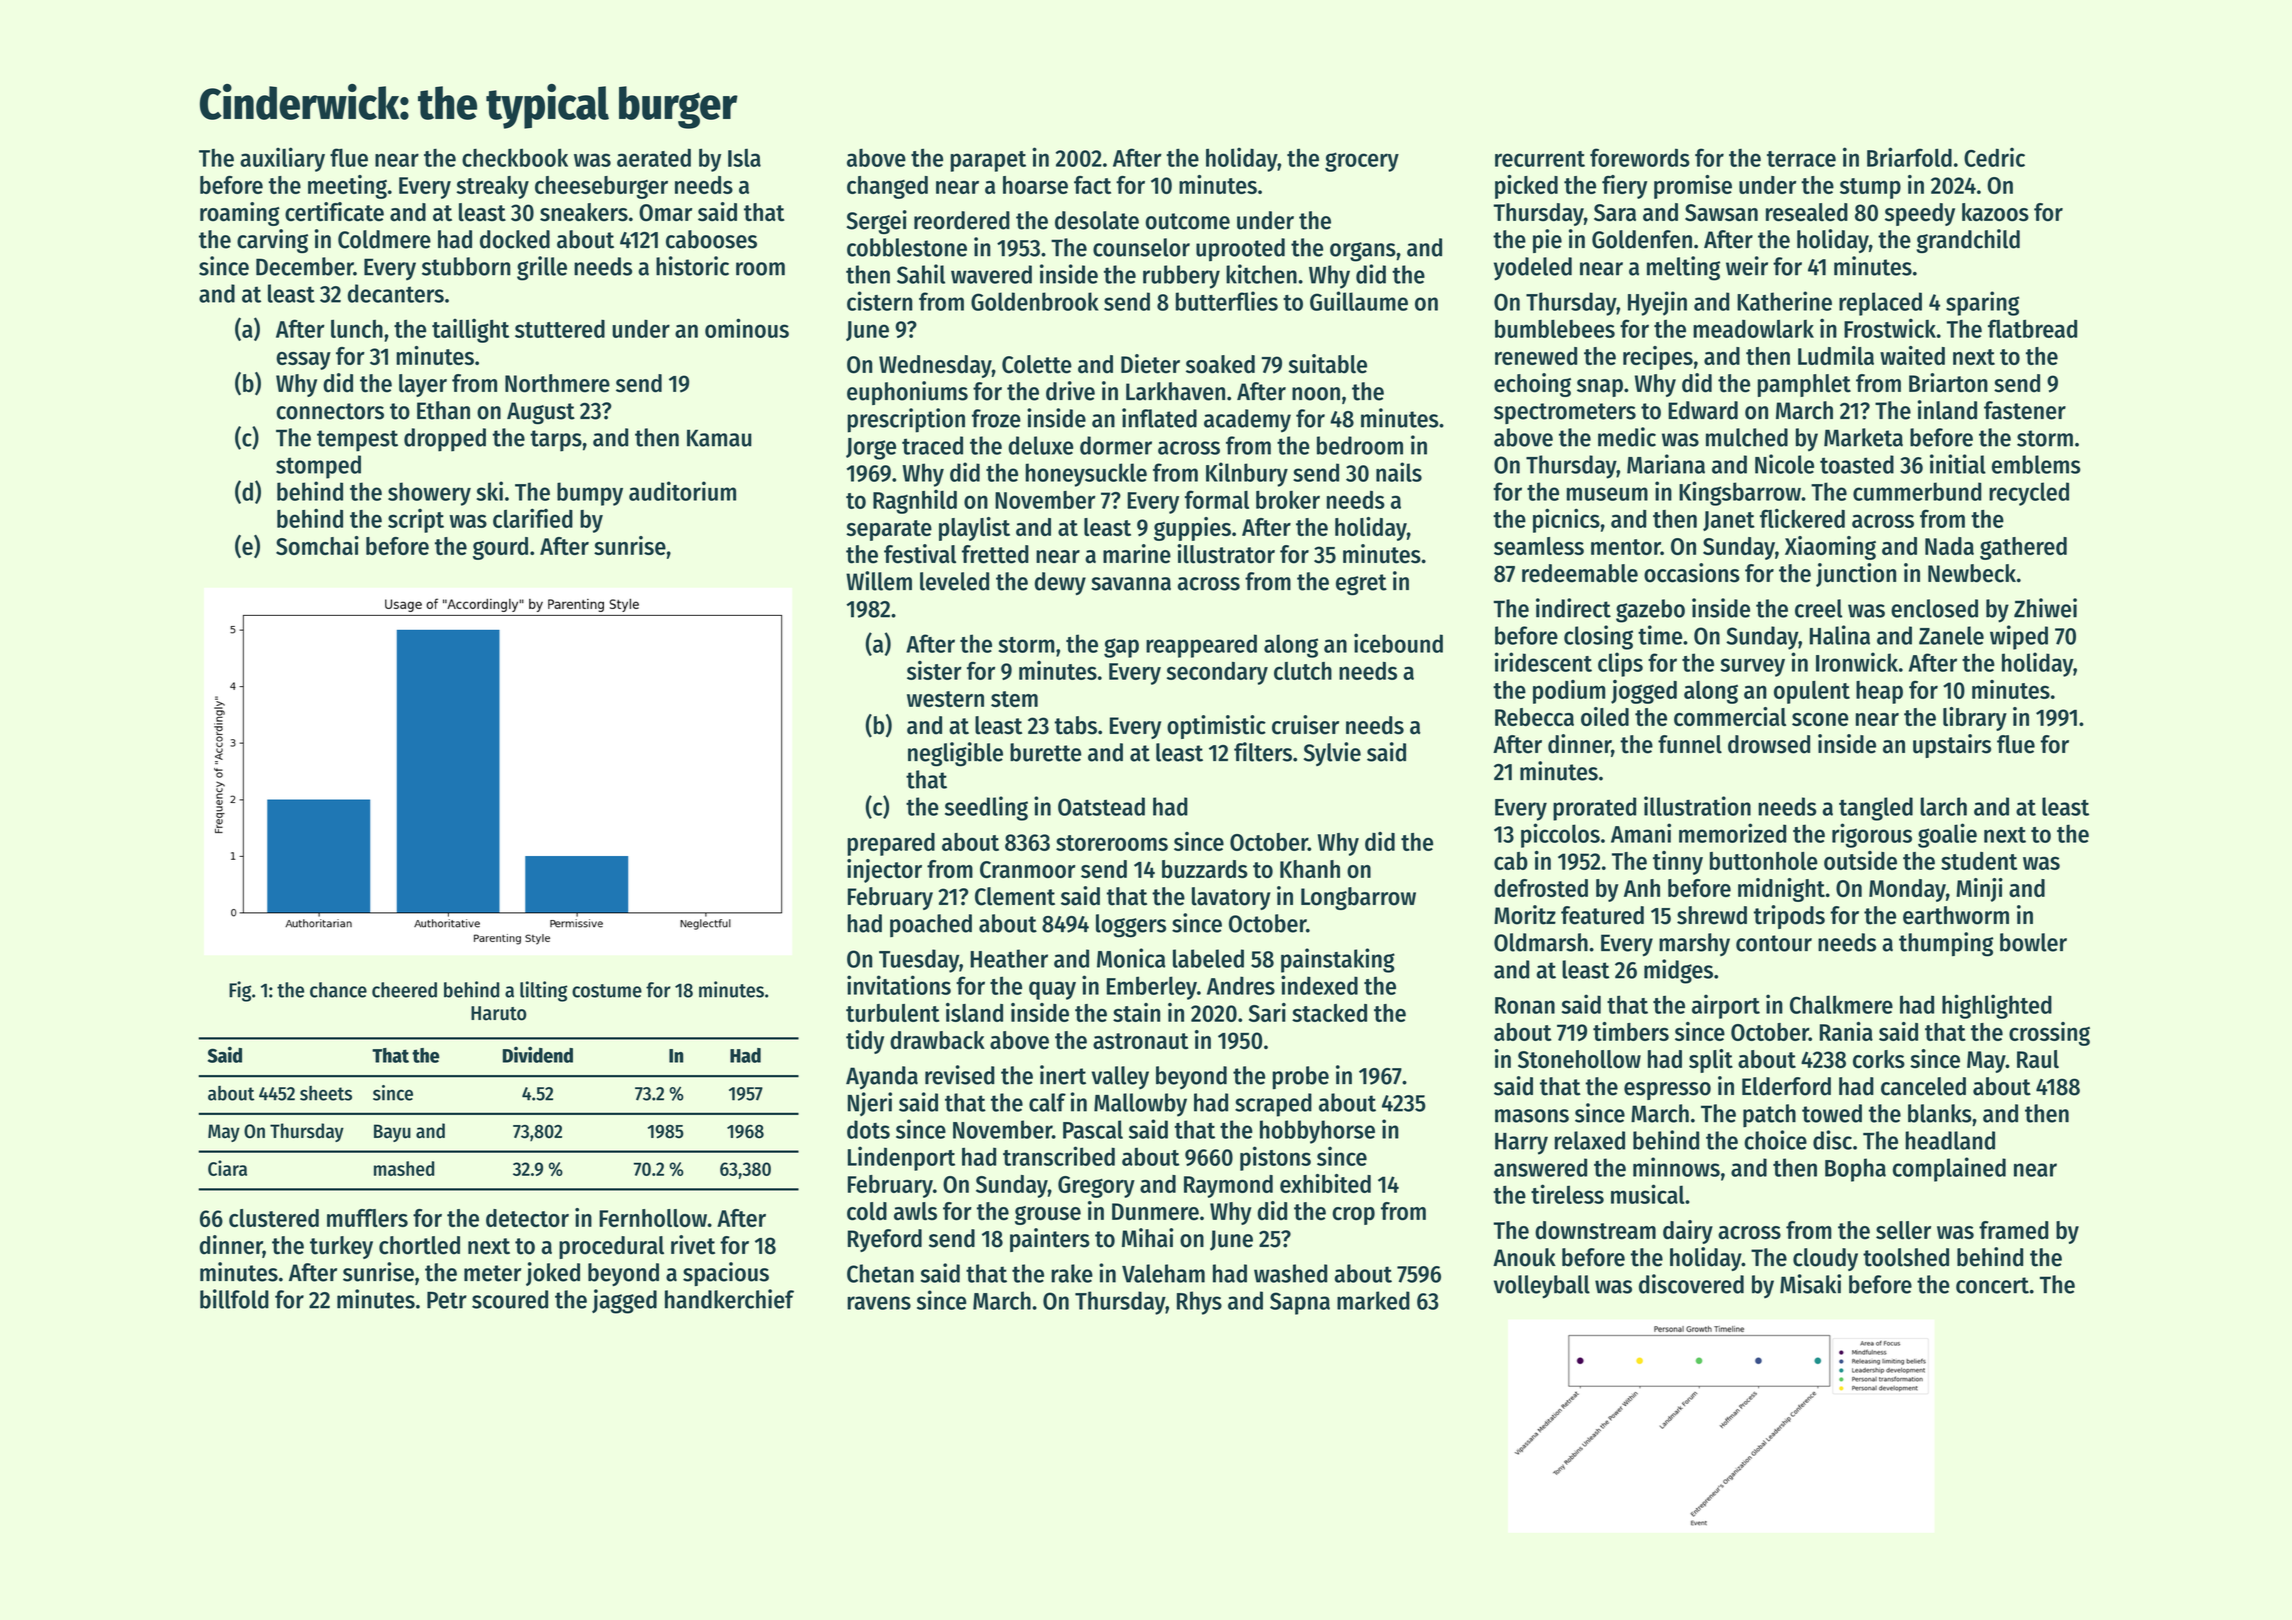 The image size is (2292, 1620). Describe the element at coordinates (317, 545) in the image. I see `Somchai` at that location.
